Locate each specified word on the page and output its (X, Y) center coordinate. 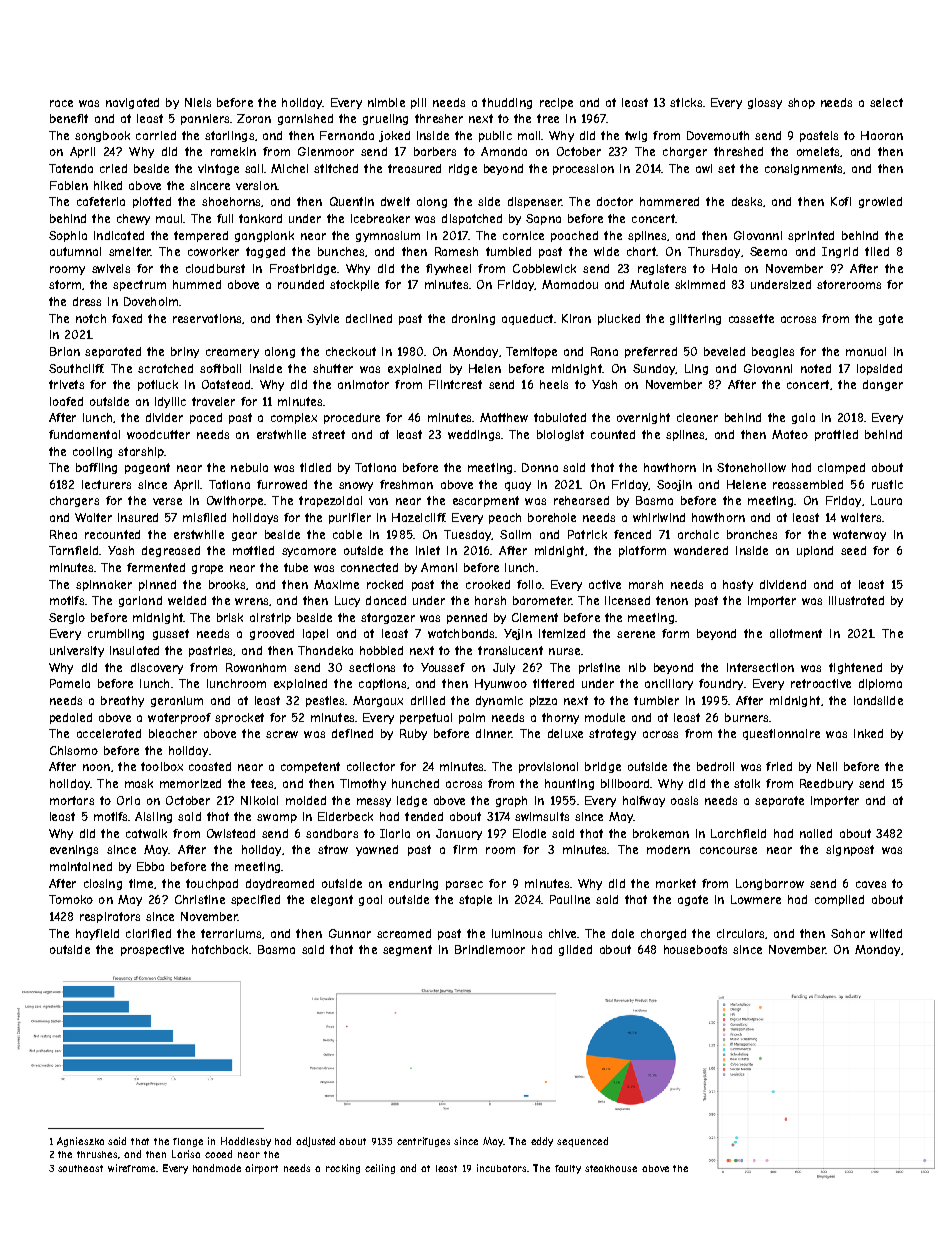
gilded (575, 950)
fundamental (84, 434)
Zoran (254, 118)
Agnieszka (80, 1142)
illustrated (856, 600)
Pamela (70, 683)
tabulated (560, 417)
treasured (414, 168)
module (605, 717)
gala (803, 418)
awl (704, 168)
